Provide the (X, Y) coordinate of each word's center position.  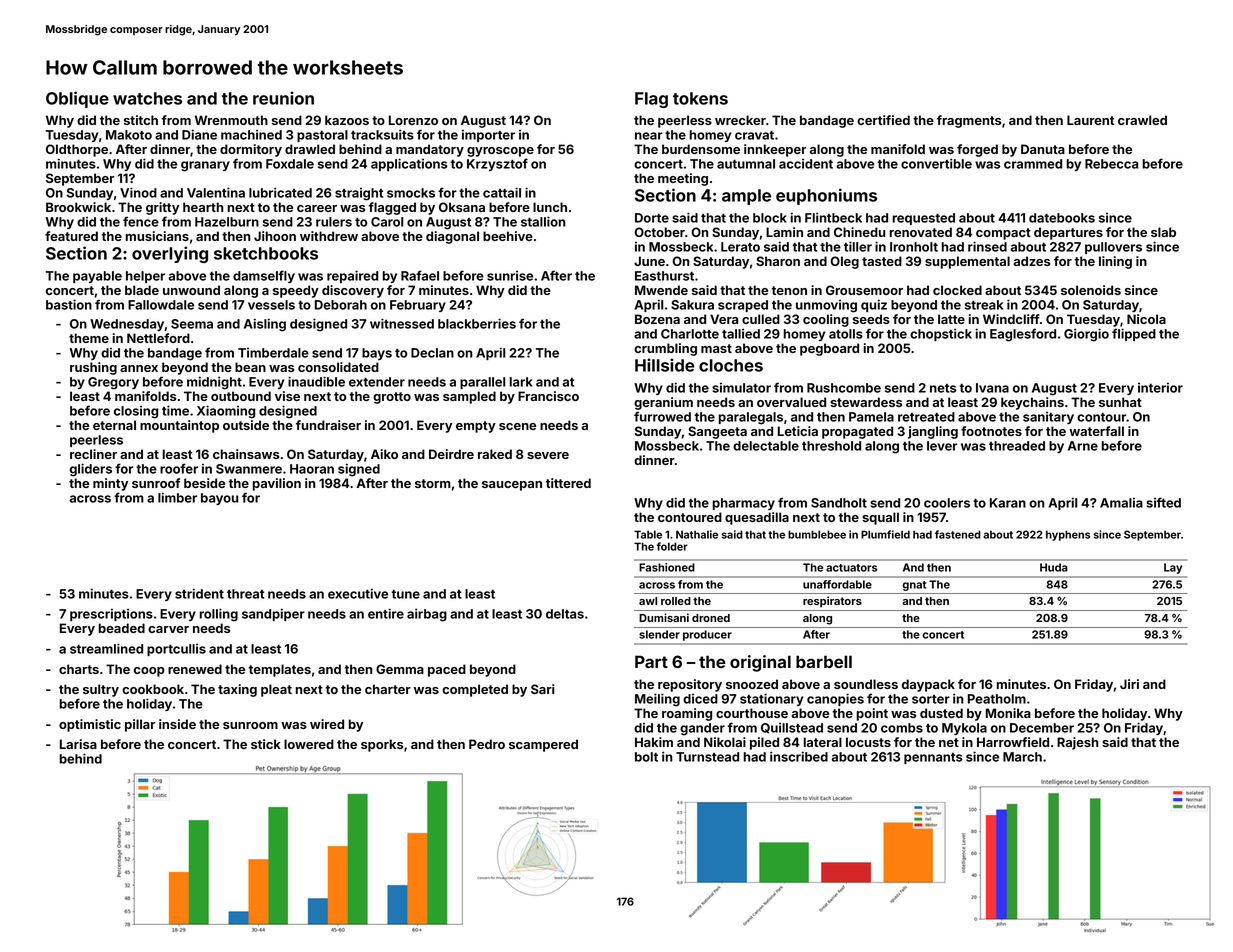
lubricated (280, 192)
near (649, 136)
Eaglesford (1023, 335)
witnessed (402, 323)
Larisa (78, 744)
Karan (1008, 503)
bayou (220, 499)
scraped (743, 306)
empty (476, 427)
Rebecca (1111, 164)
